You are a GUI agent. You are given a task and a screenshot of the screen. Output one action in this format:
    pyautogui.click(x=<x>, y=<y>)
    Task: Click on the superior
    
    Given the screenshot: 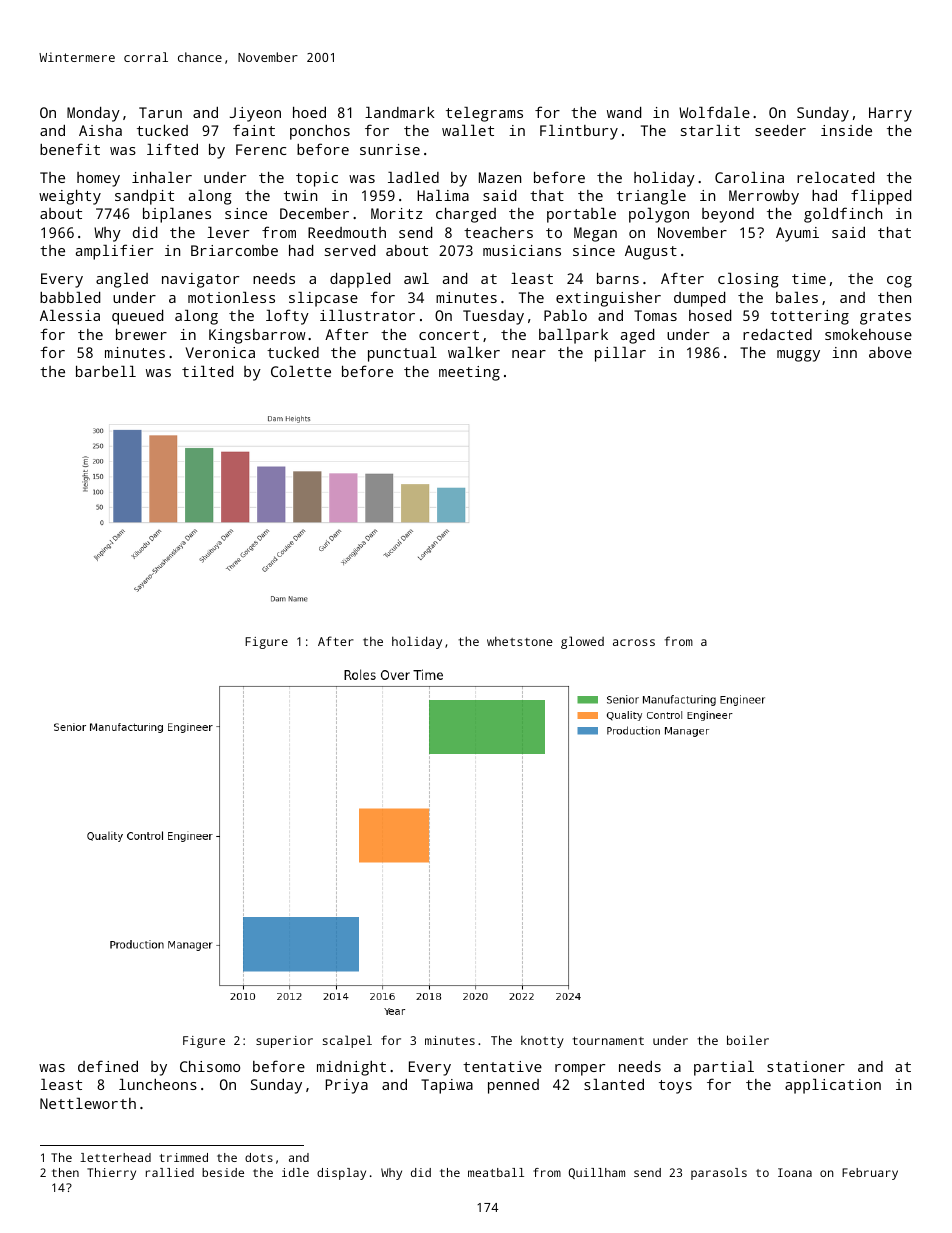 What is the action you would take?
    pyautogui.click(x=284, y=1042)
